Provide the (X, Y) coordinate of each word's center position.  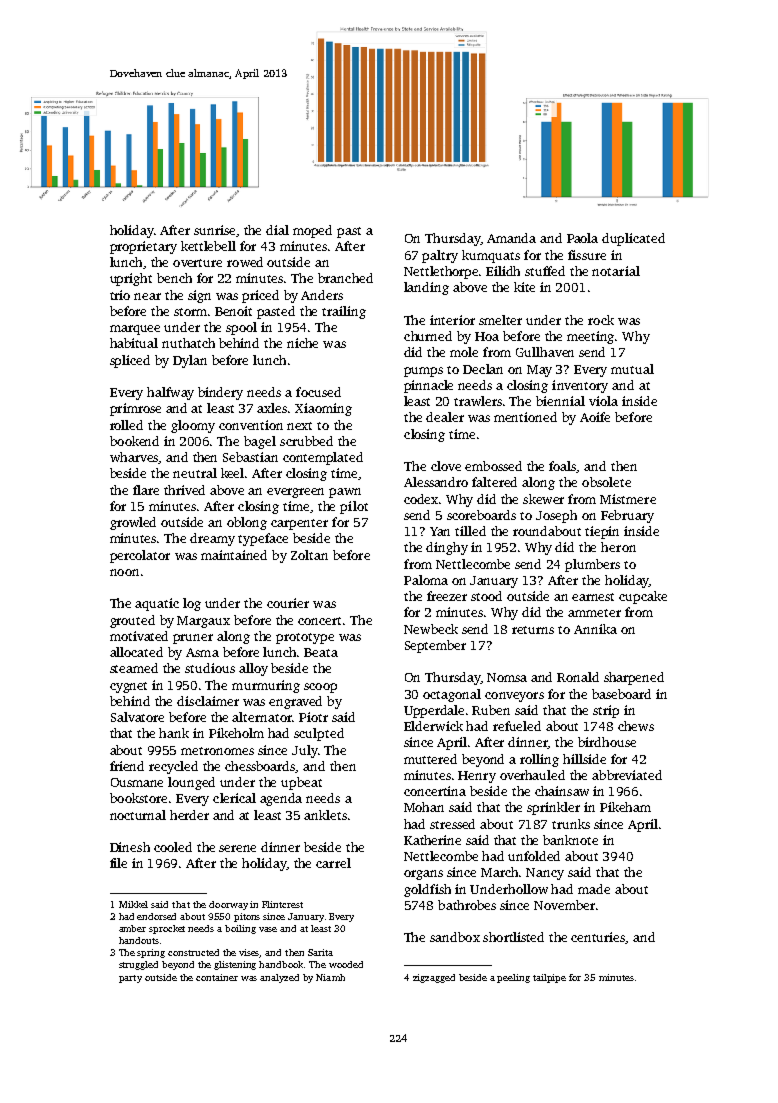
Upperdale (434, 711)
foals (563, 467)
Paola (582, 238)
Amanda (511, 238)
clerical (234, 798)
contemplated (323, 458)
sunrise (214, 230)
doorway (228, 905)
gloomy (193, 426)
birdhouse (607, 742)
